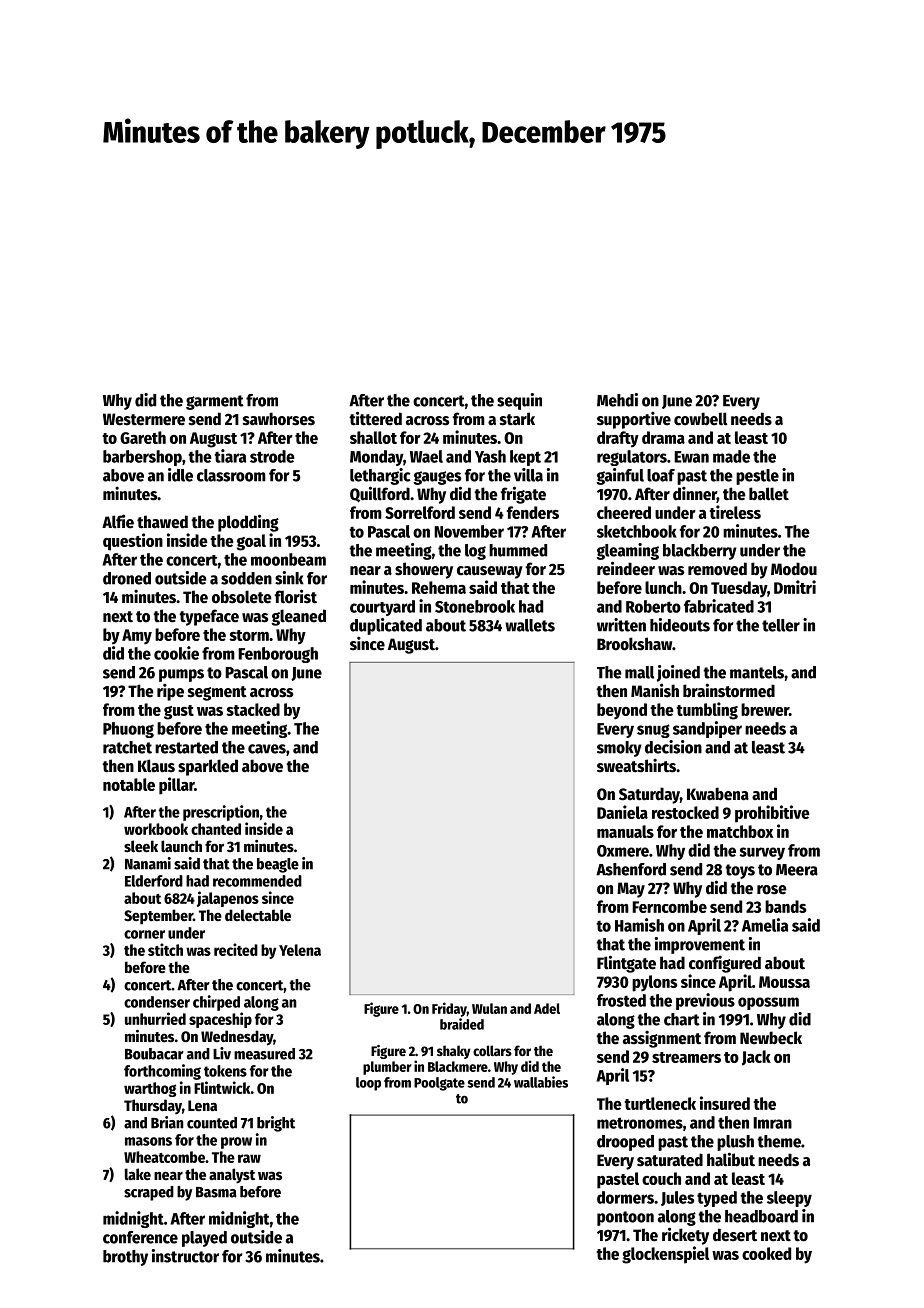 The height and width of the screenshot is (1308, 924). Describe the element at coordinates (489, 1008) in the screenshot. I see `Wulan` at that location.
